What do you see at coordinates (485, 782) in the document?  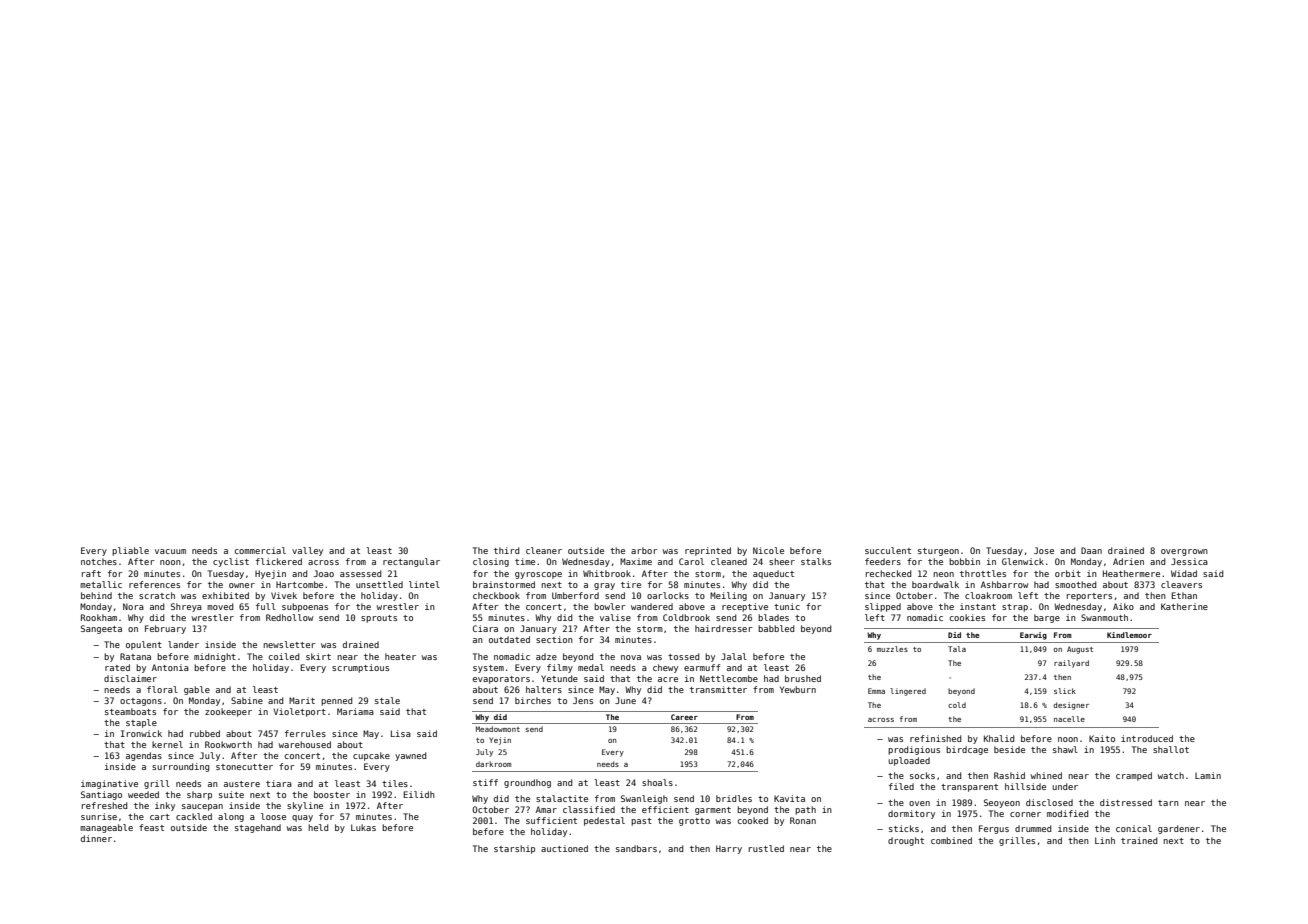 I see `stiff` at bounding box center [485, 782].
